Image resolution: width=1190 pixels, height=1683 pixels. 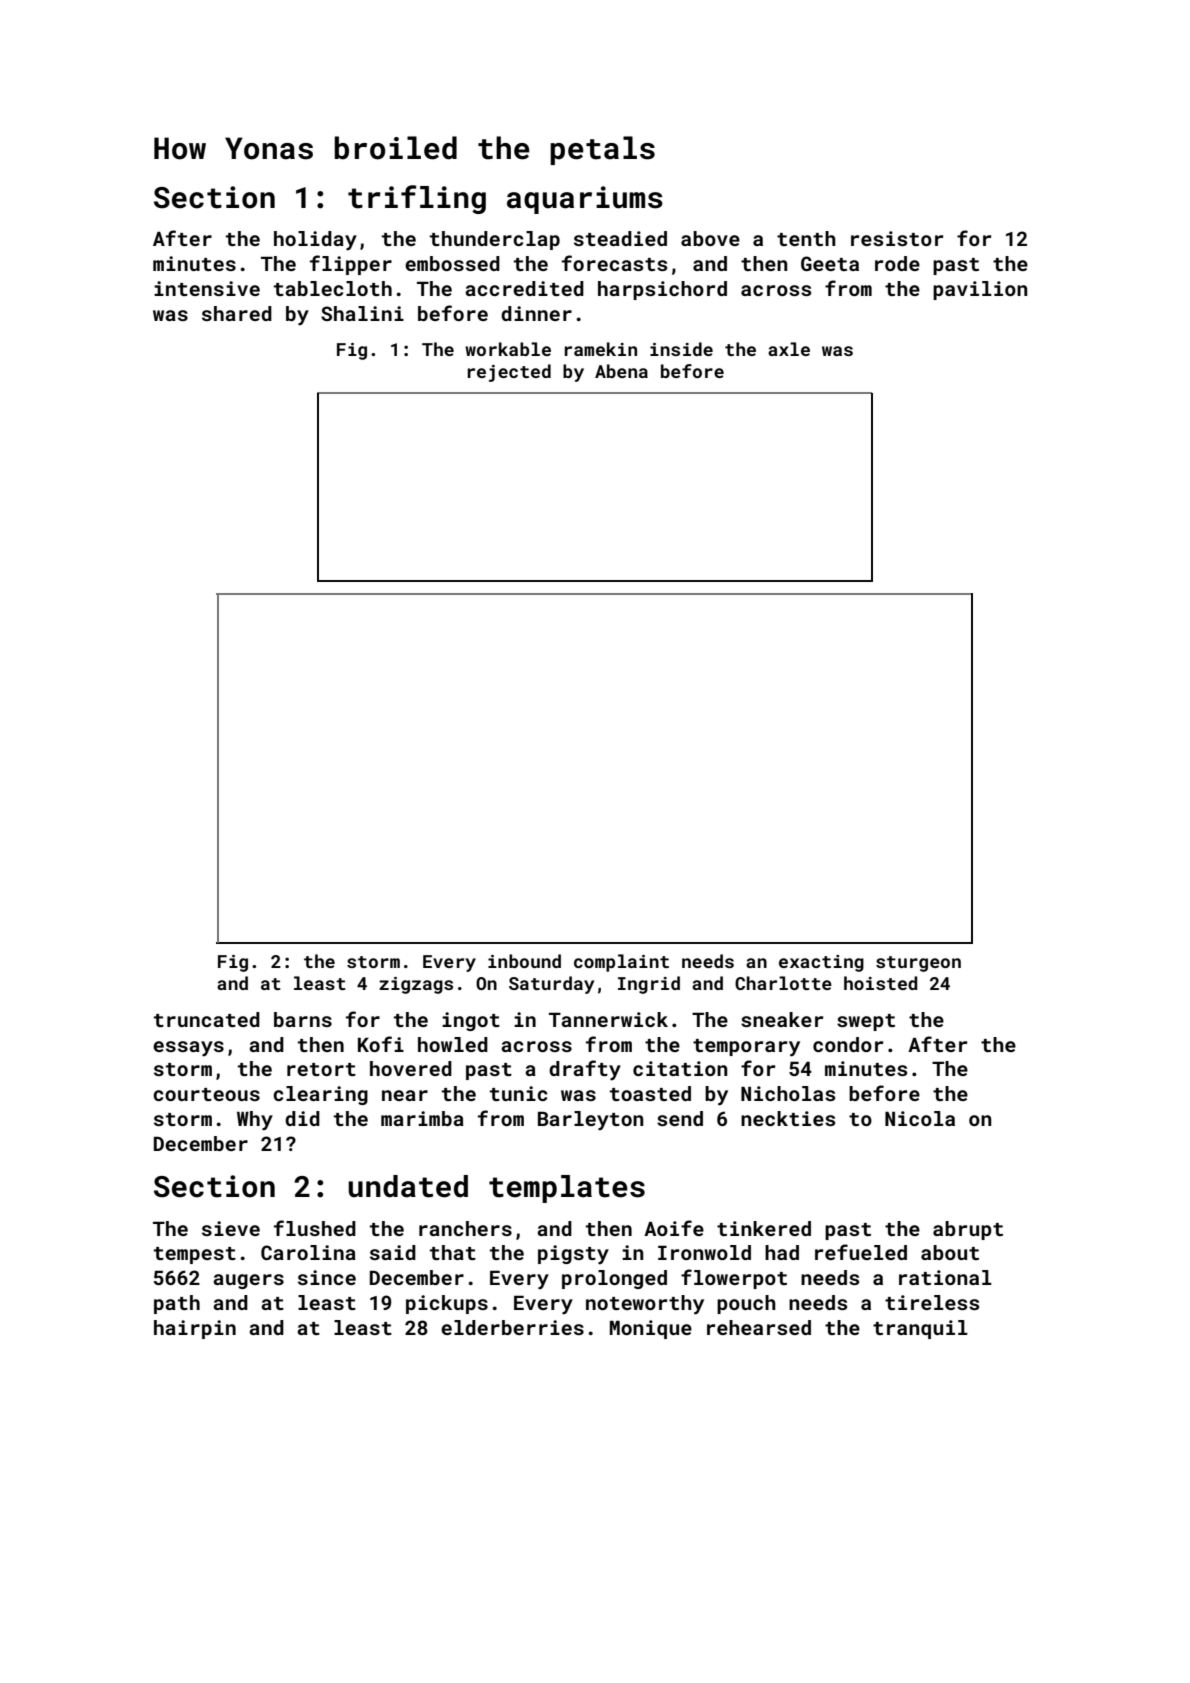 I want to click on pavilion, so click(x=980, y=290).
